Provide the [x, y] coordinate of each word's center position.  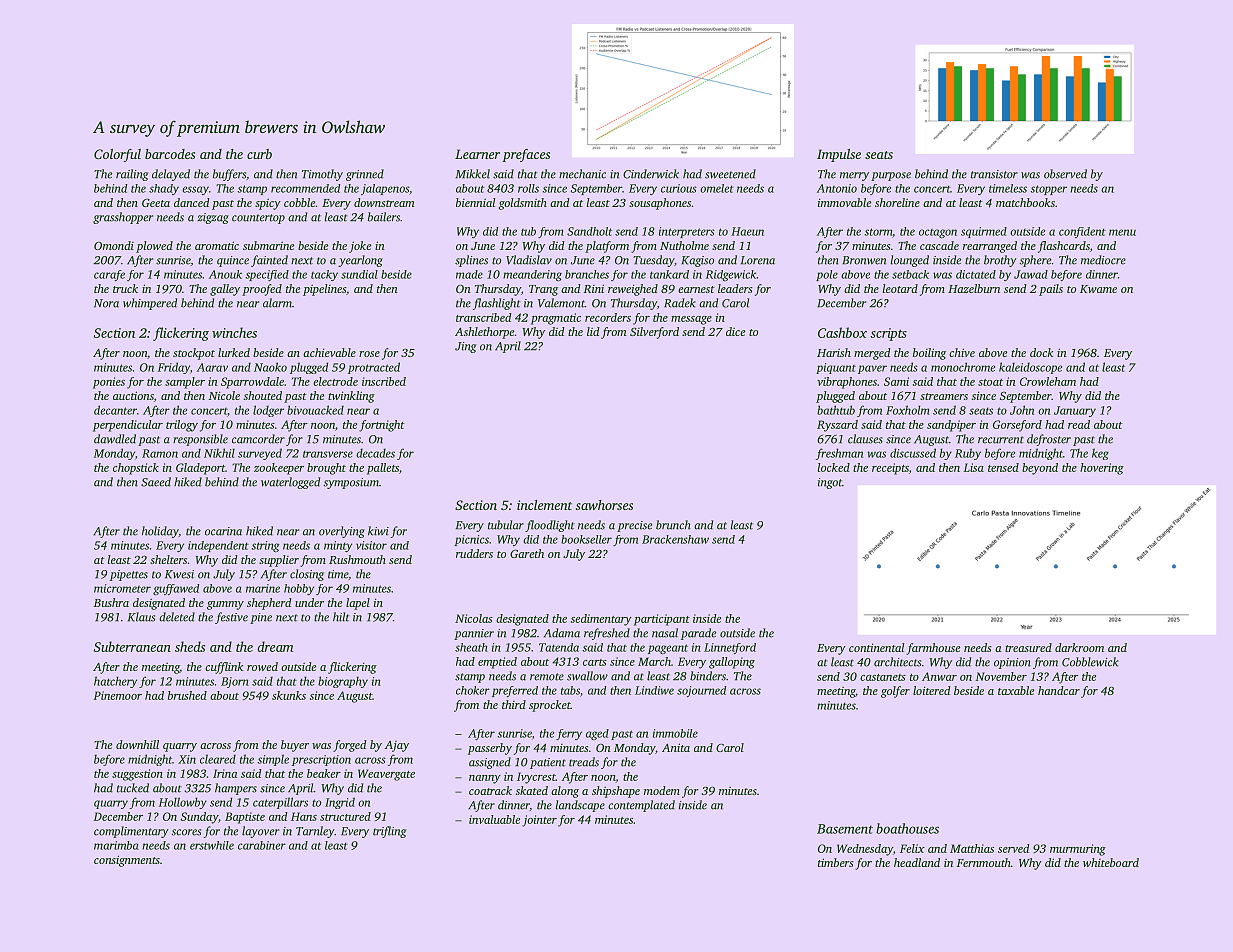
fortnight [382, 426]
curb [259, 154]
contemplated [641, 806]
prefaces [526, 155]
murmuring [1078, 850]
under [309, 602]
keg [1100, 454]
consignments [127, 861]
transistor [994, 174]
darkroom [1079, 647]
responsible [200, 440]
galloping [732, 663]
